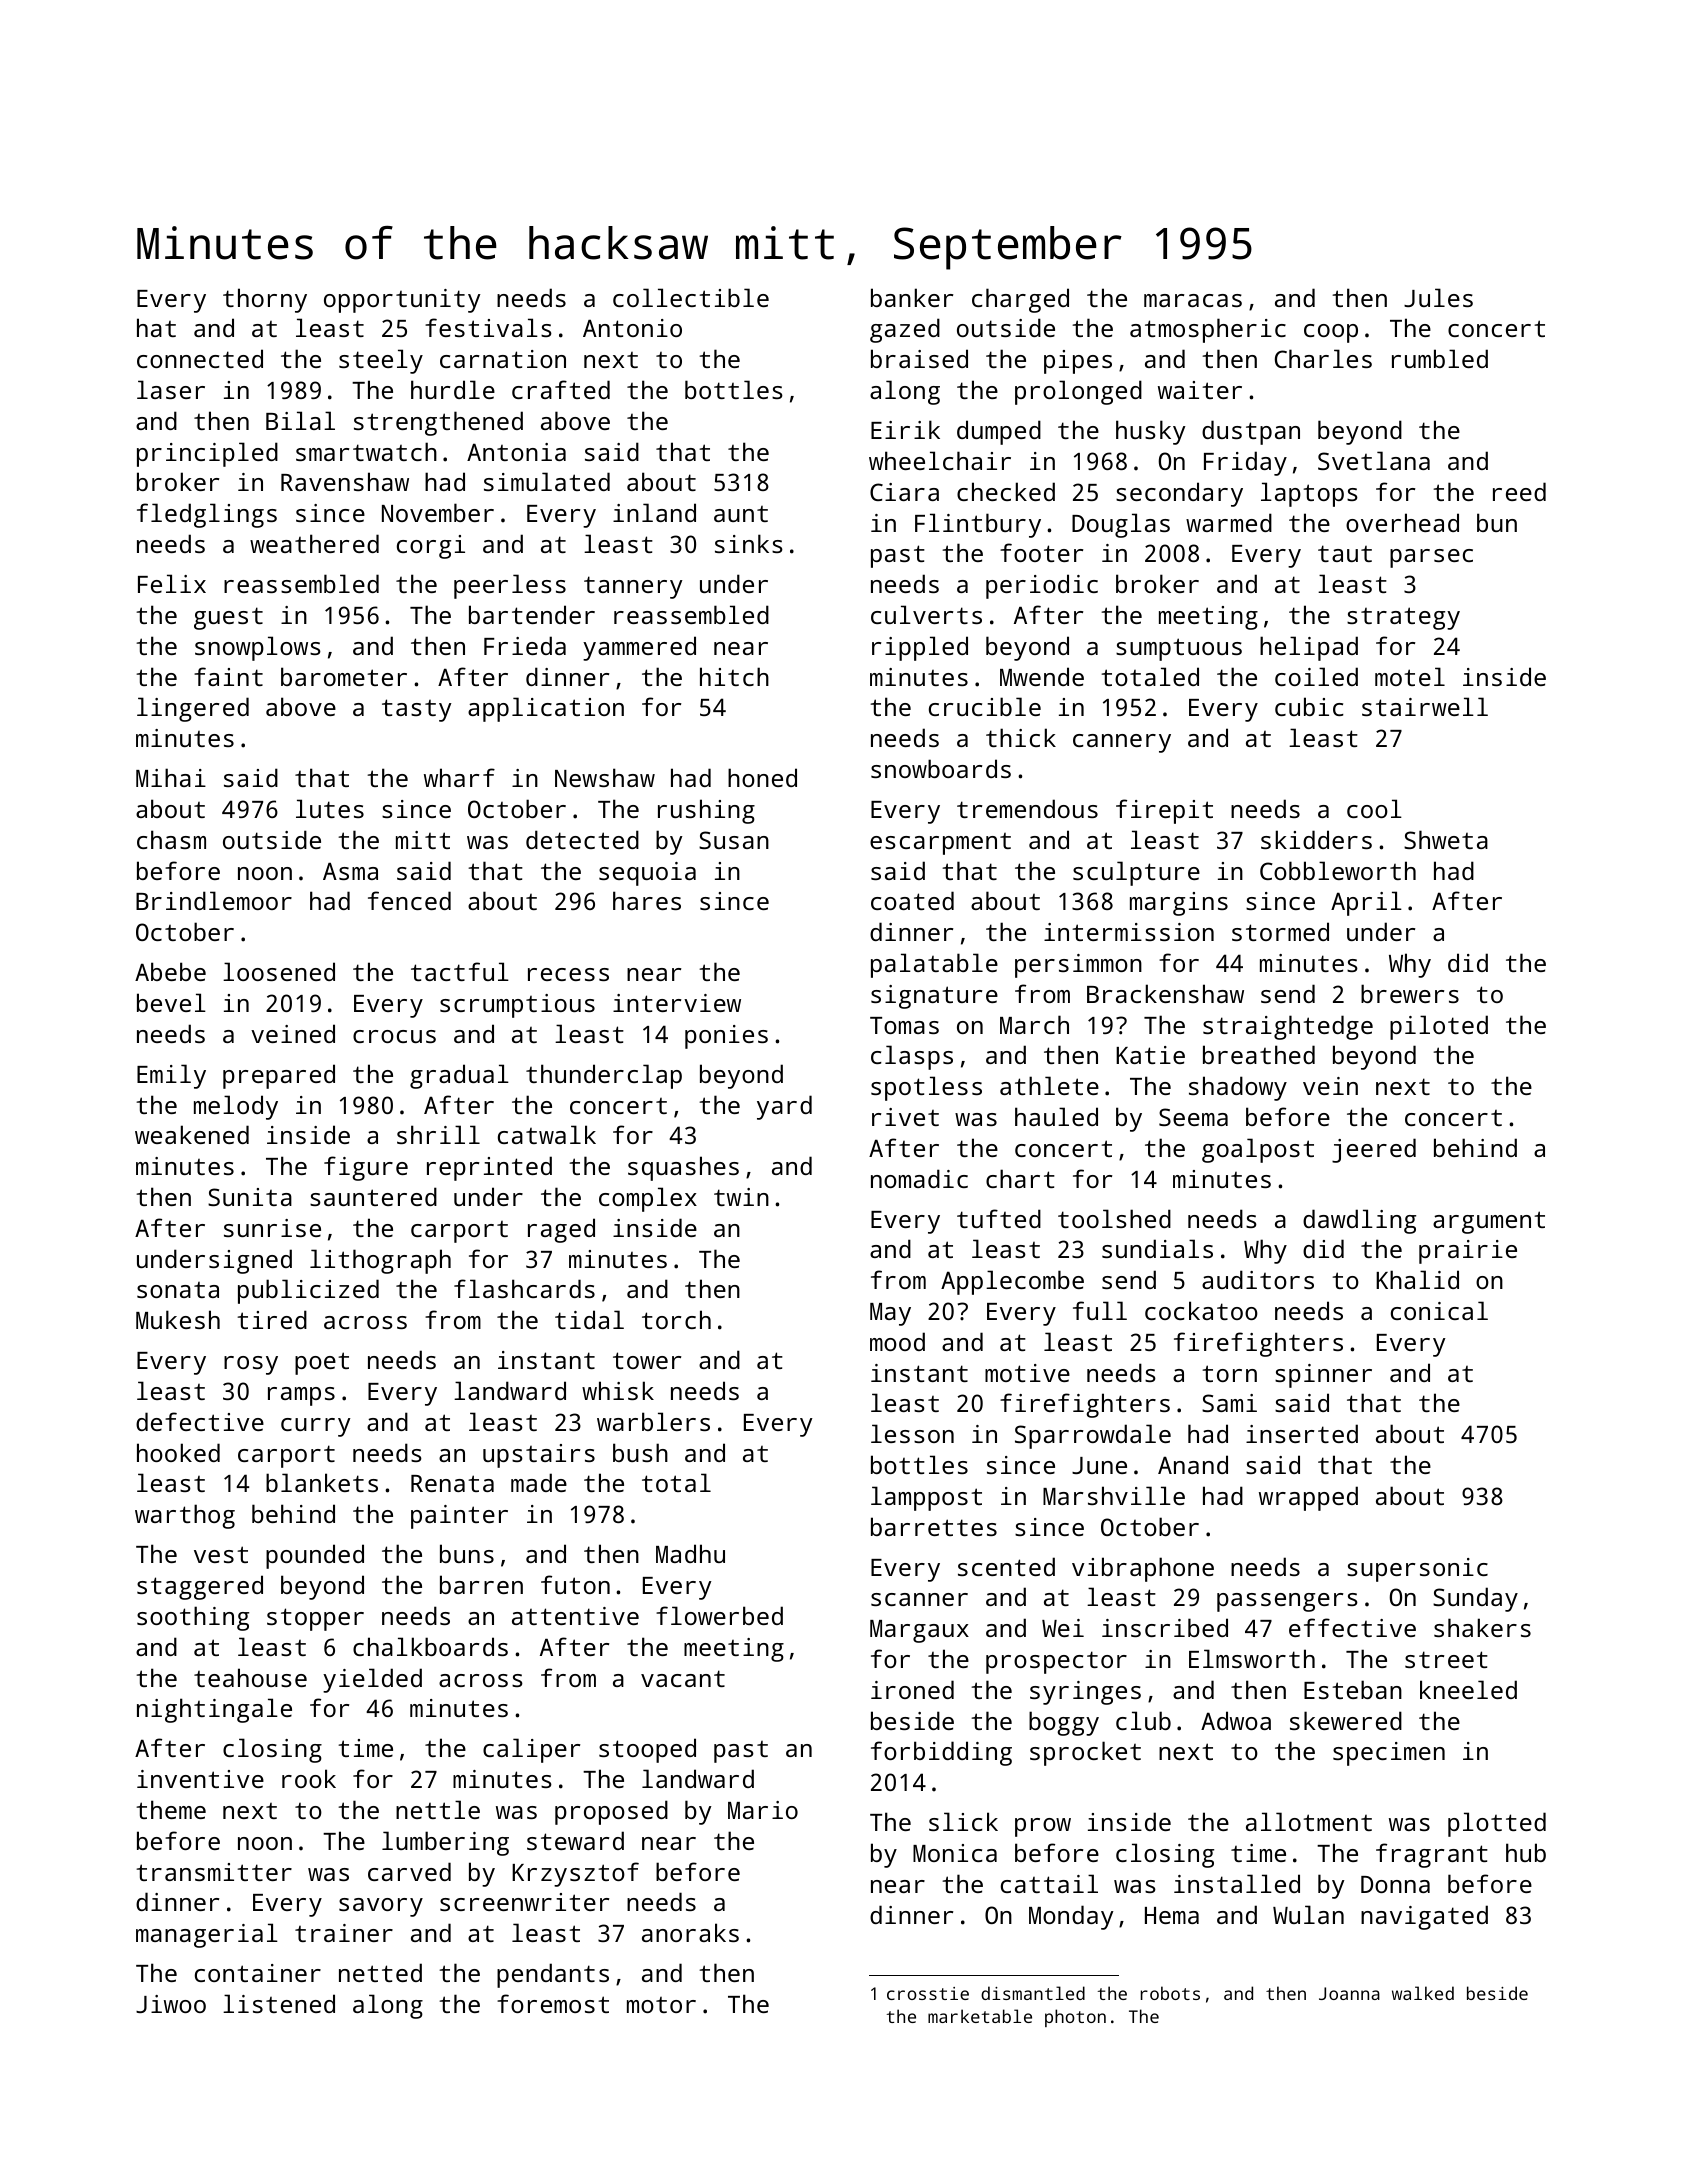 This image has height=2178, width=1683. Describe the element at coordinates (1157, 1248) in the image. I see `sundials` at that location.
